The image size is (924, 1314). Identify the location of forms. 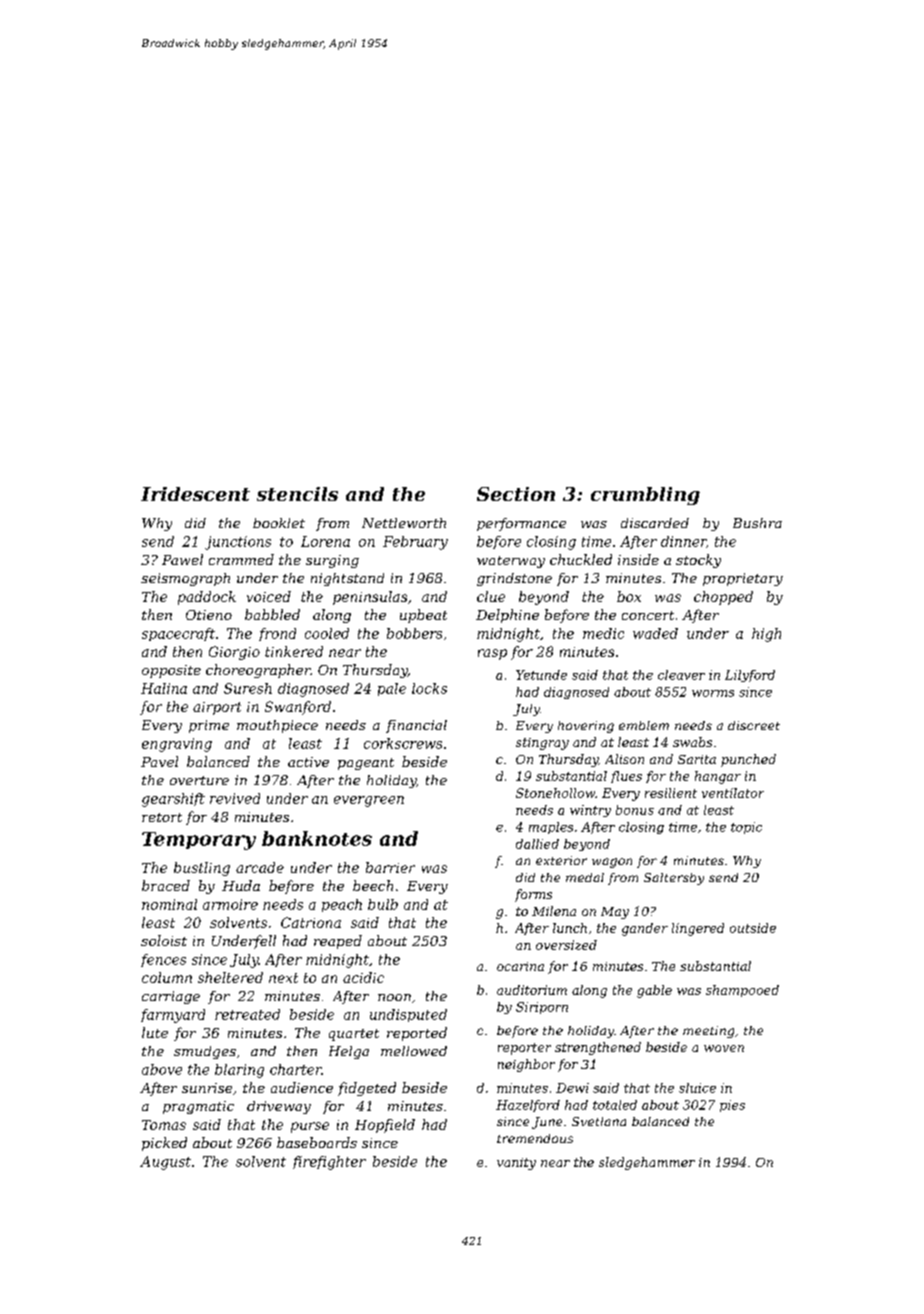
(533, 895).
